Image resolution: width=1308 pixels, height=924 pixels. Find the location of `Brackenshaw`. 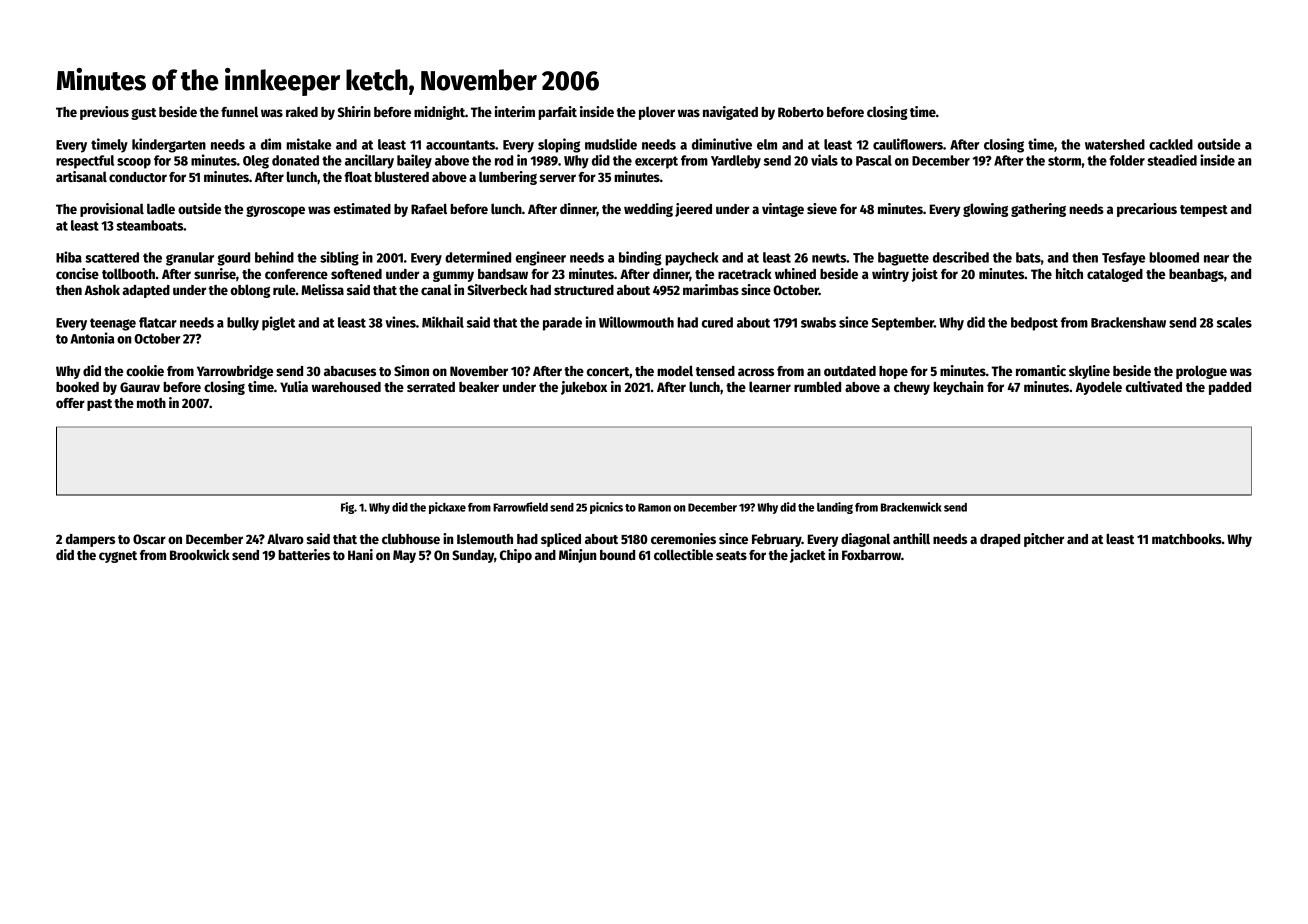

Brackenshaw is located at coordinates (1128, 322).
